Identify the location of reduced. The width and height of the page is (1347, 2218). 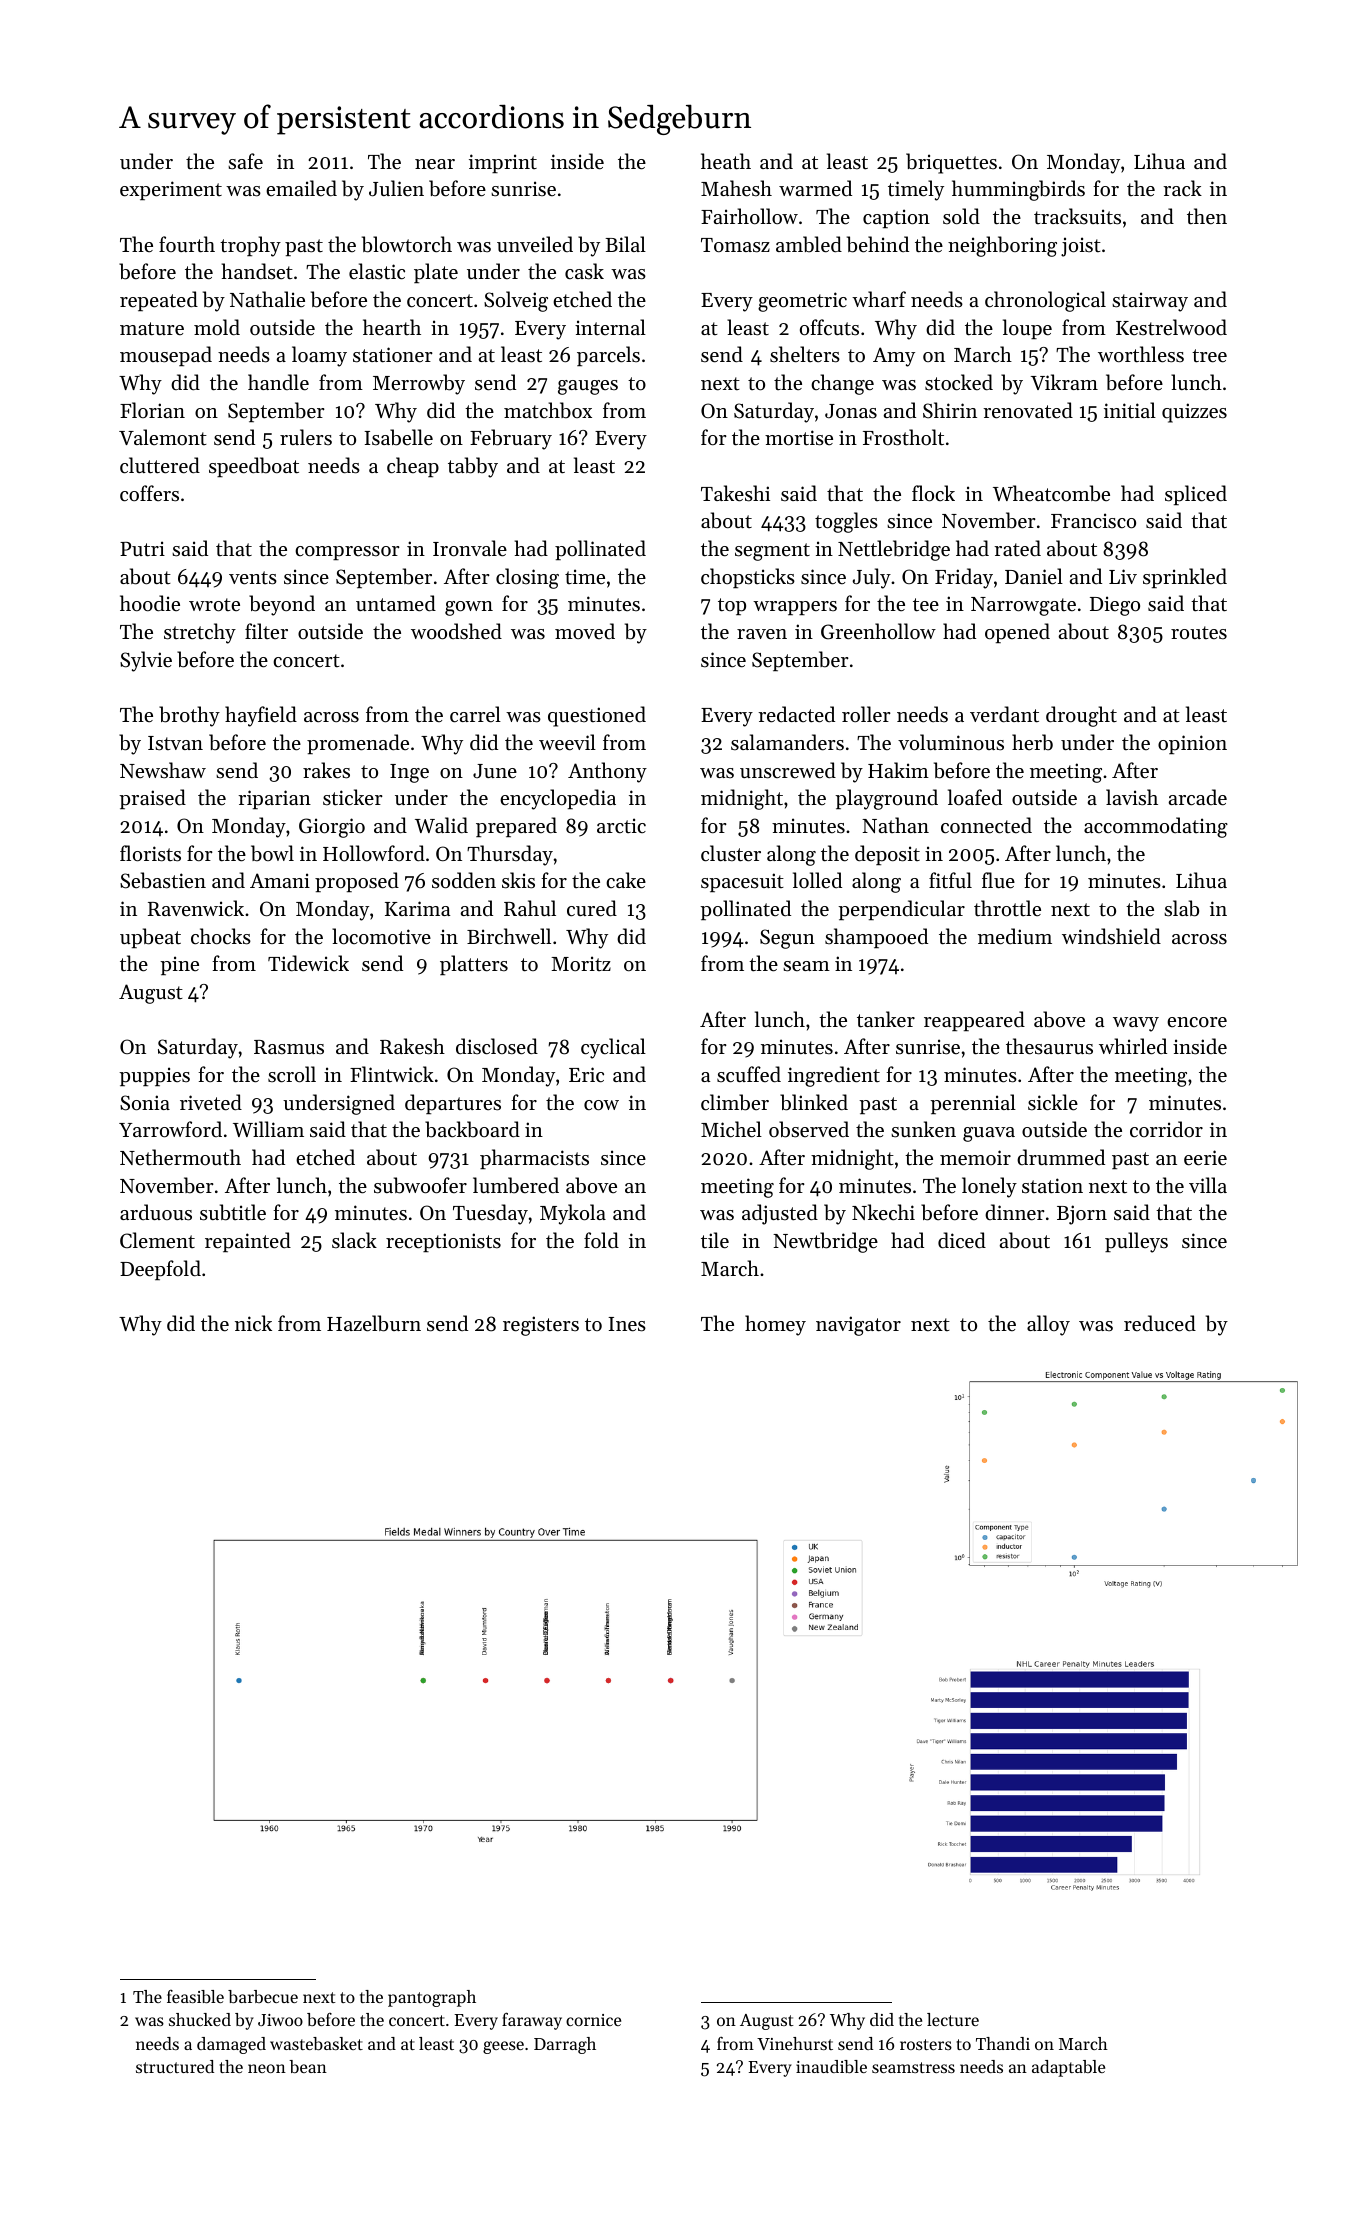
(1160, 1323).
